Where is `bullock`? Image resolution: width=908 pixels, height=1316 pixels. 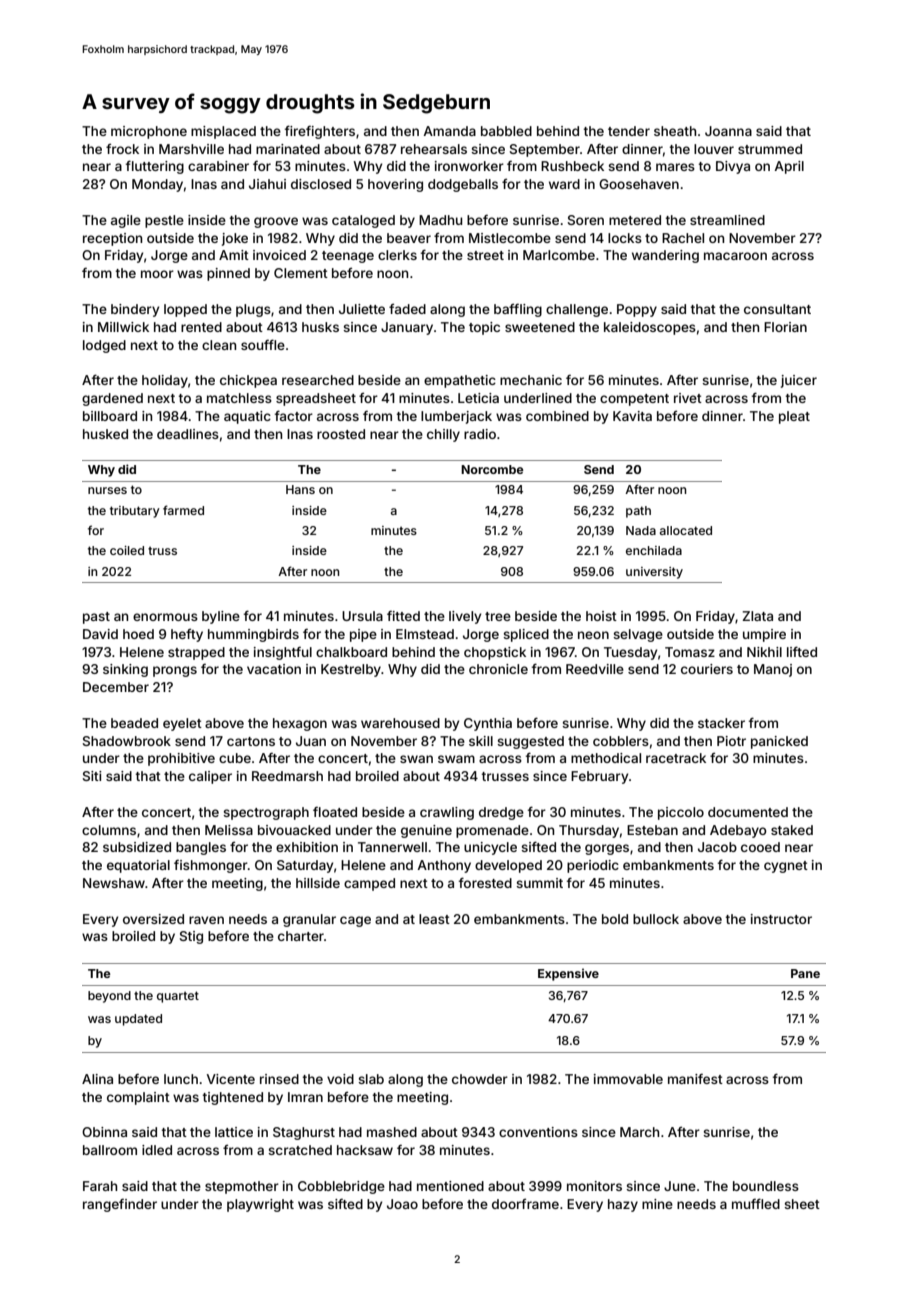
bullock is located at coordinates (656, 919).
